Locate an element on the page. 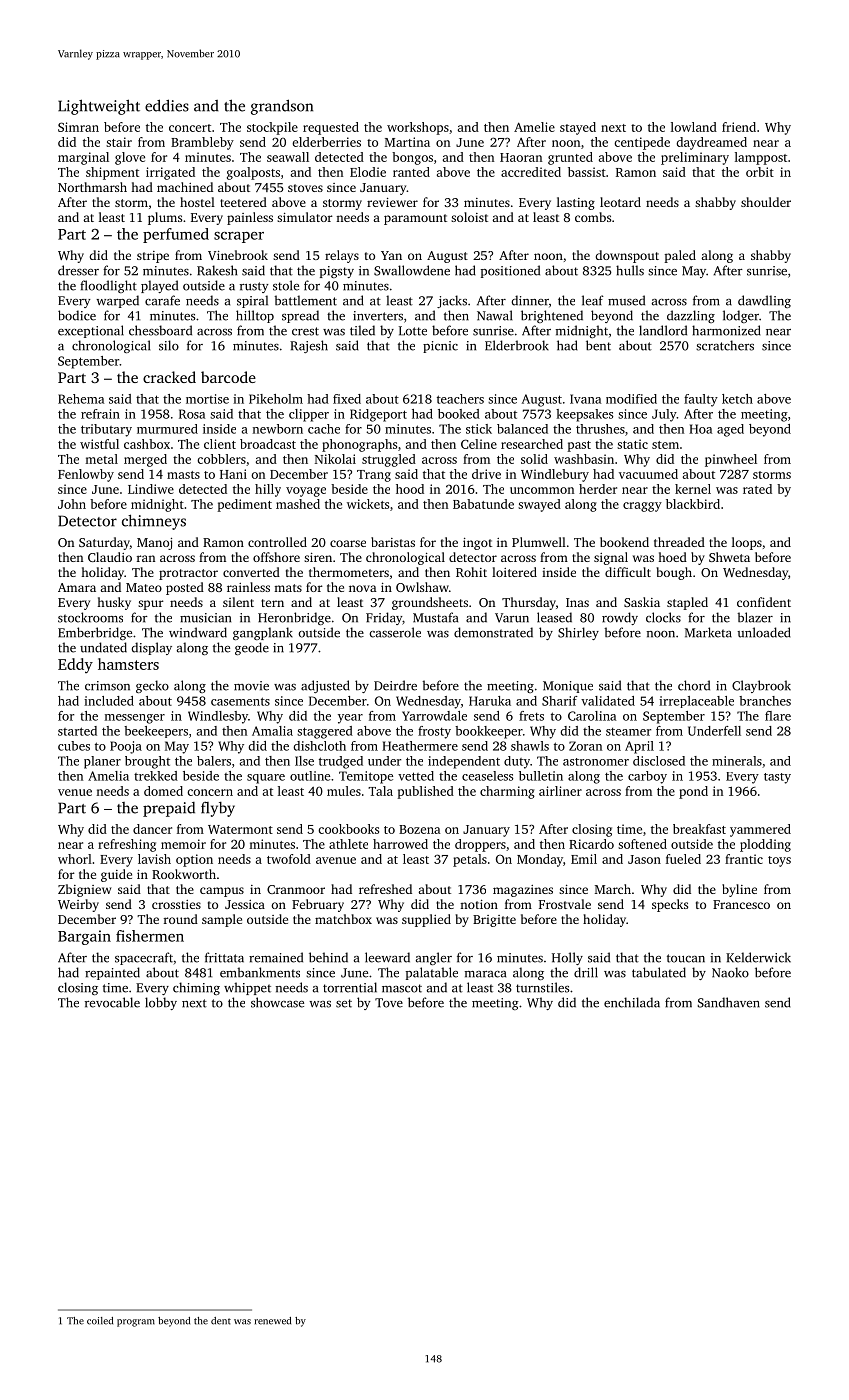  Ivana is located at coordinates (585, 399).
